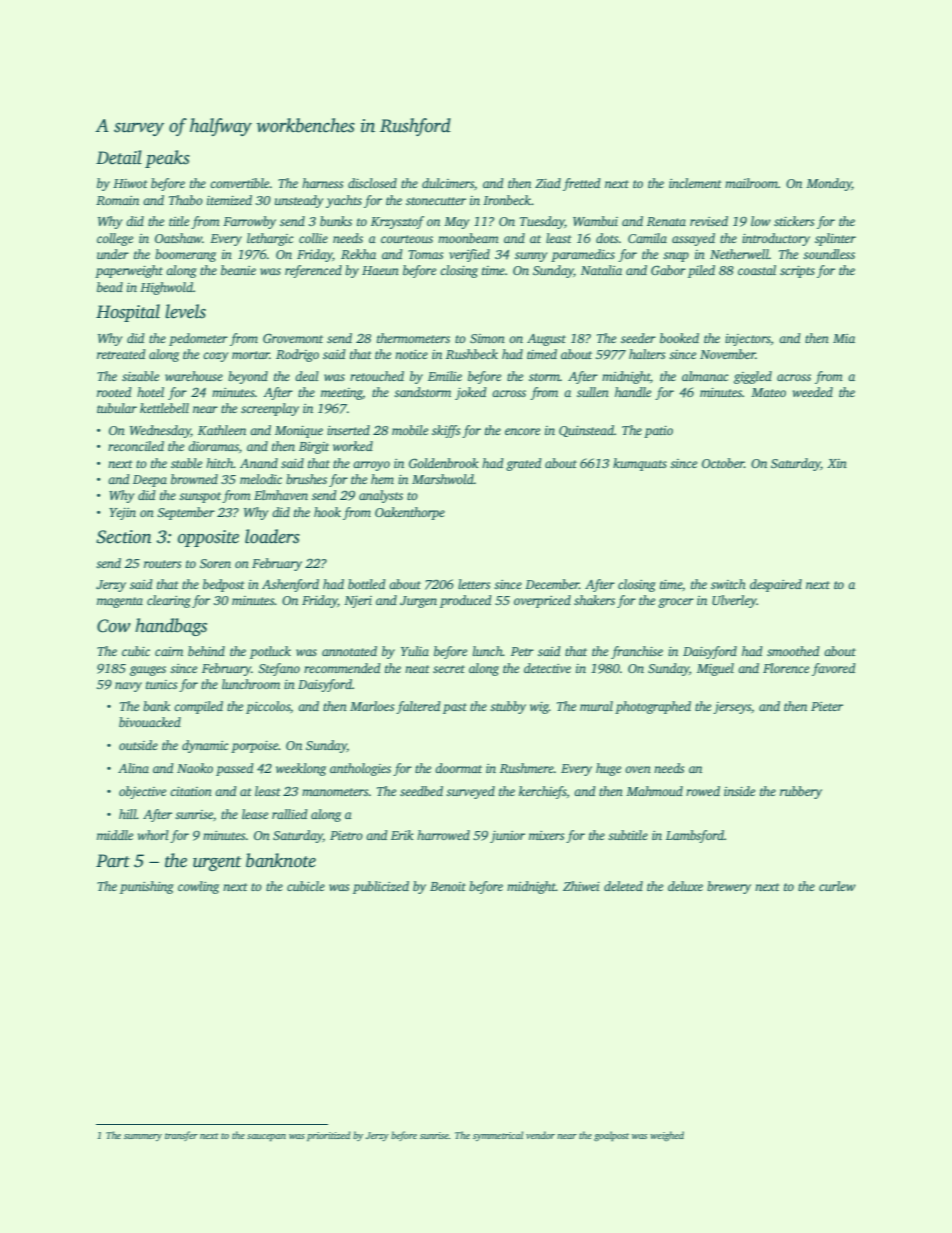 The width and height of the screenshot is (952, 1233). I want to click on past, so click(455, 708).
